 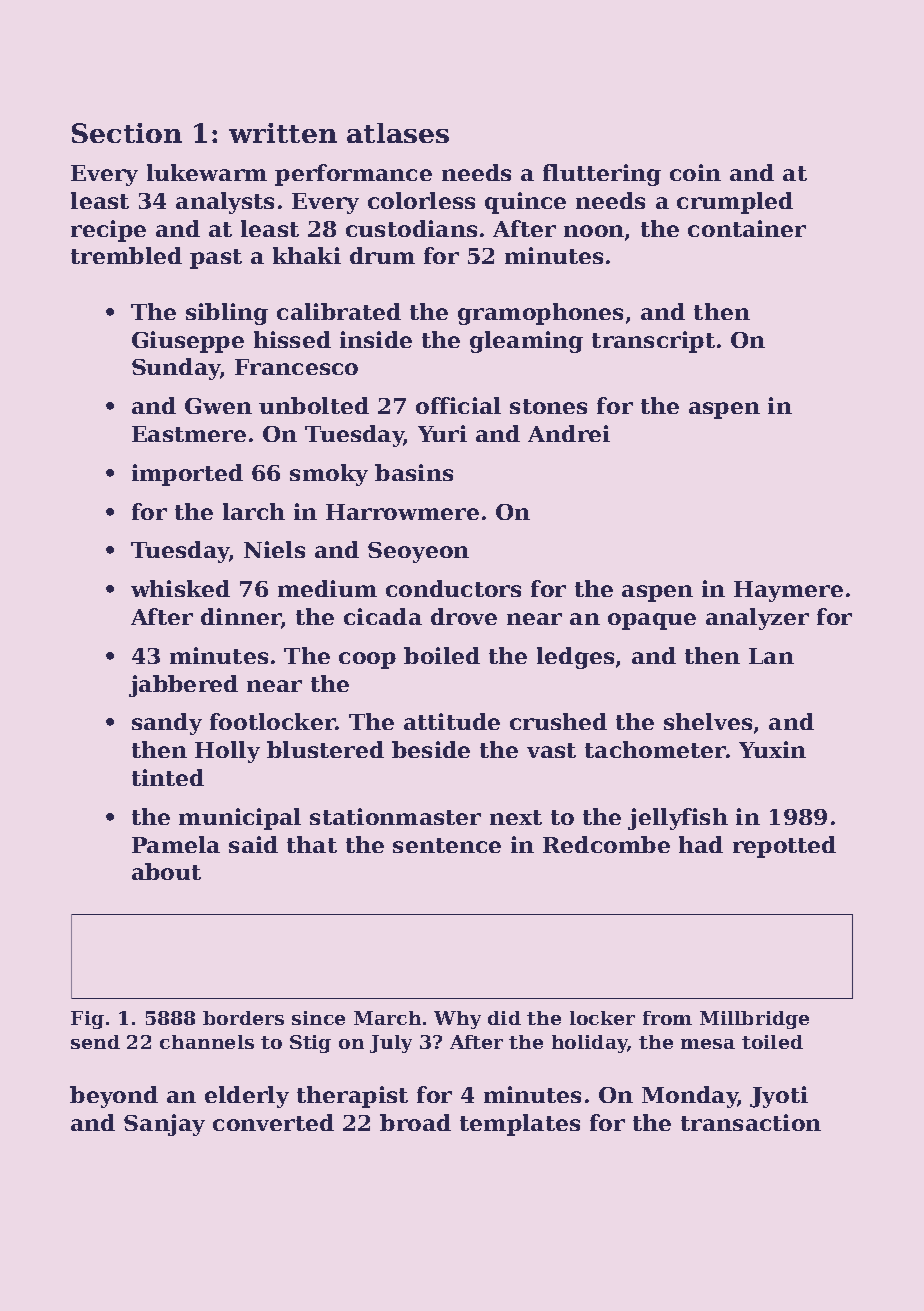 I want to click on attitude, so click(x=452, y=721).
